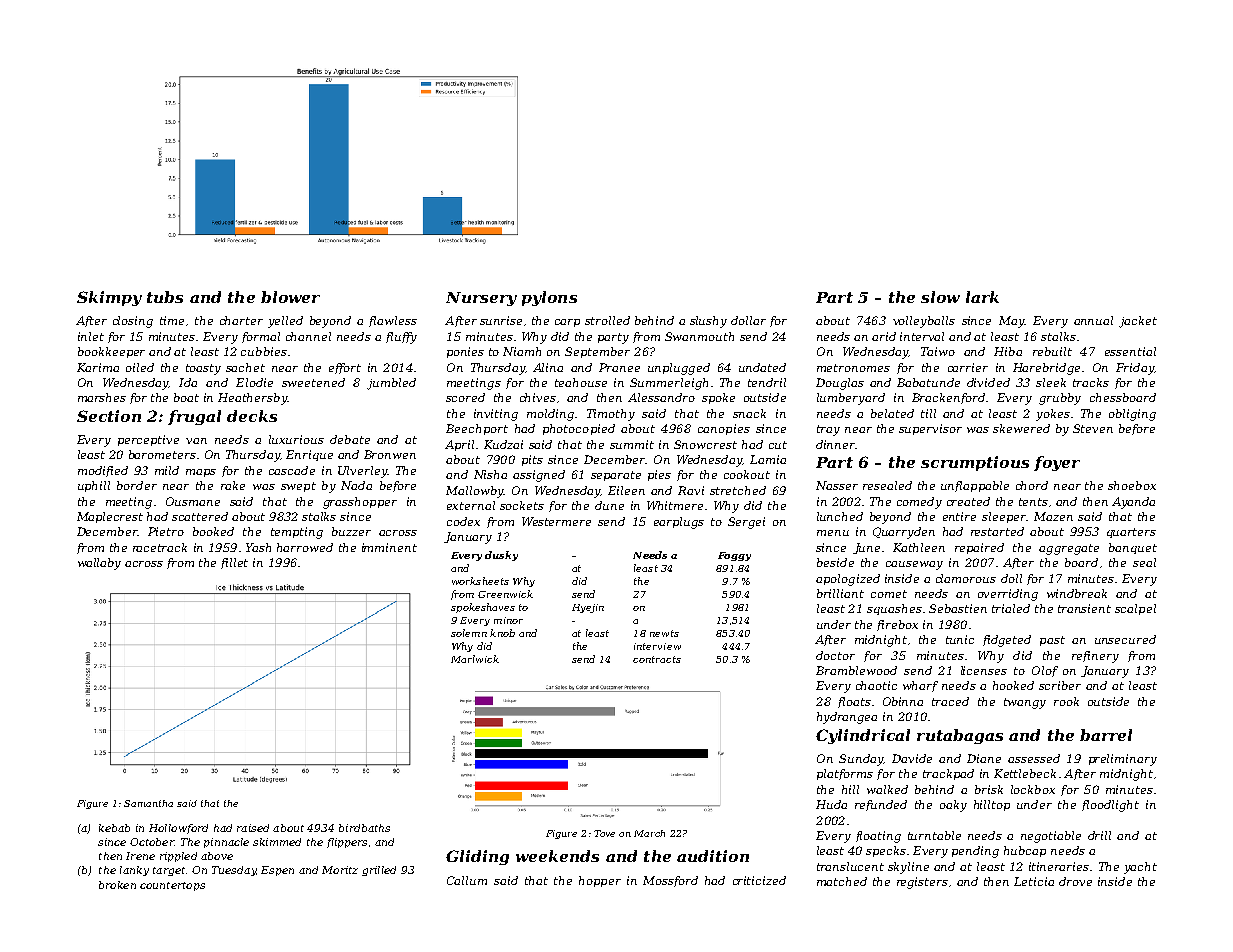 The height and width of the document is (952, 1233). Describe the element at coordinates (480, 581) in the document. I see `worksheets` at that location.
